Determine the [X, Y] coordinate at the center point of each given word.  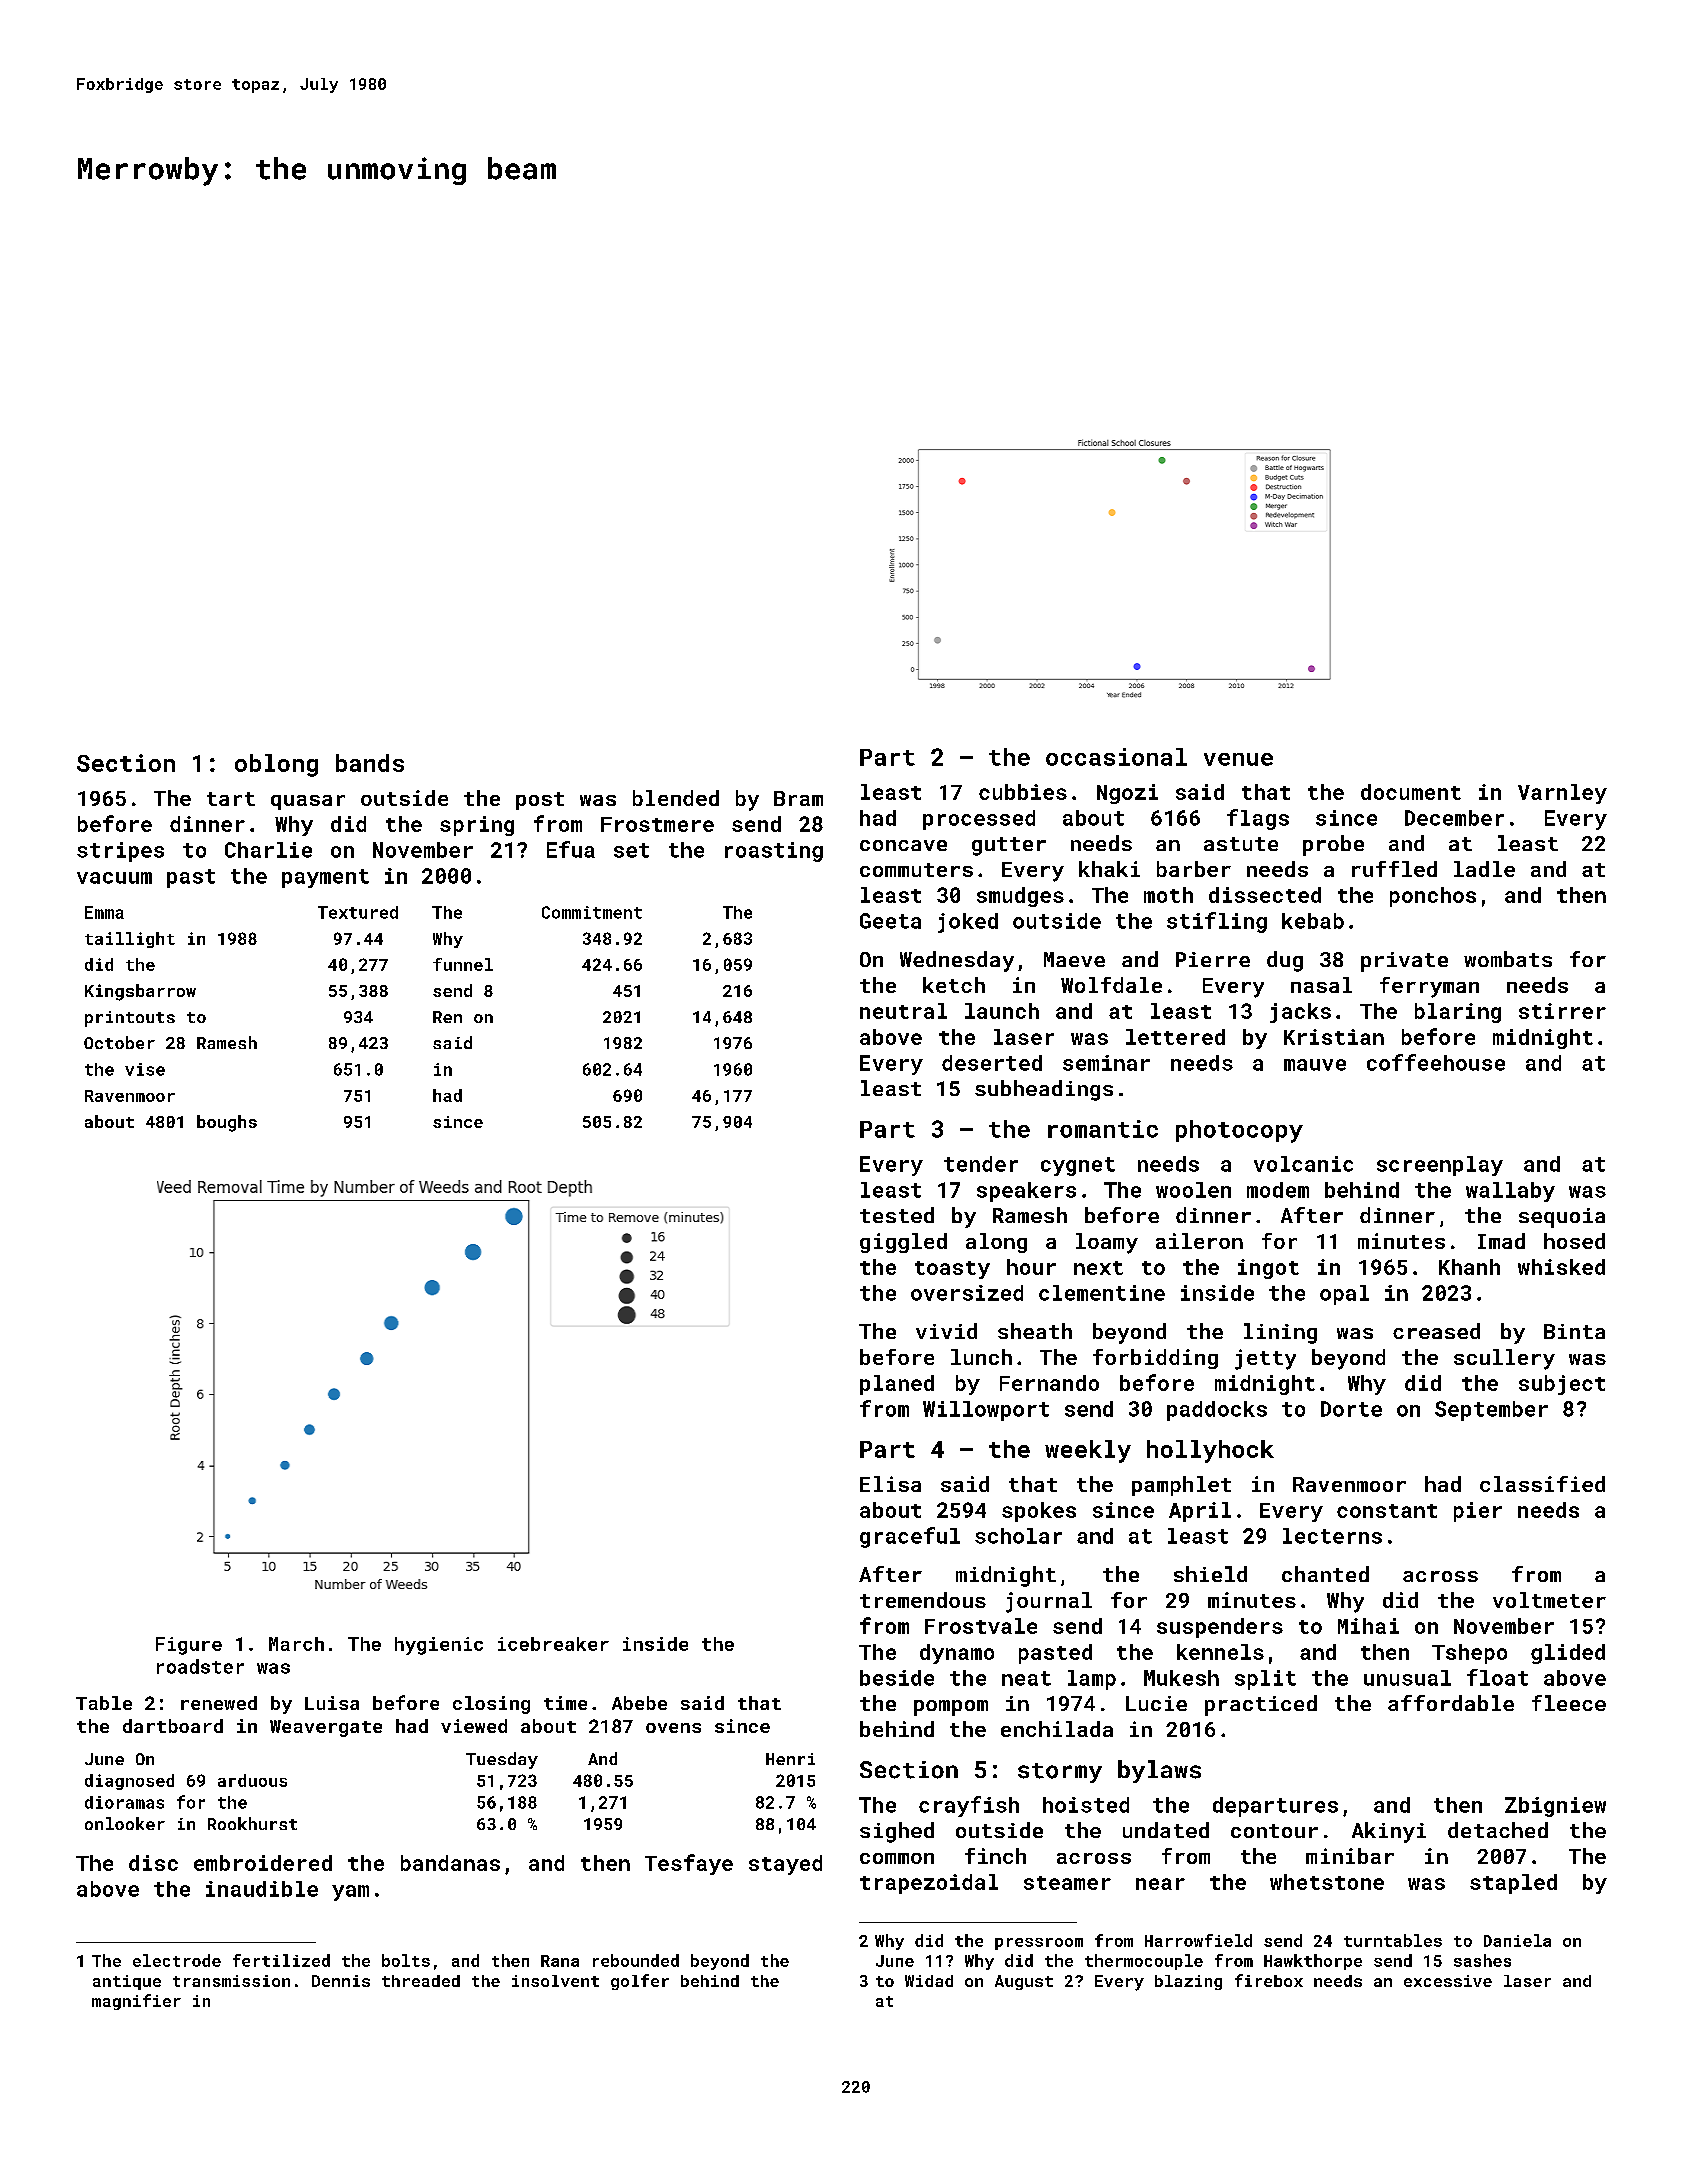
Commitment [592, 912]
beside [897, 1678]
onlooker [125, 1823]
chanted [1325, 1574]
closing [491, 1705]
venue [1238, 759]
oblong [276, 765]
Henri [790, 1759]
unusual [1407, 1678]
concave [903, 845]
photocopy [1239, 1131]
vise [145, 1069]
